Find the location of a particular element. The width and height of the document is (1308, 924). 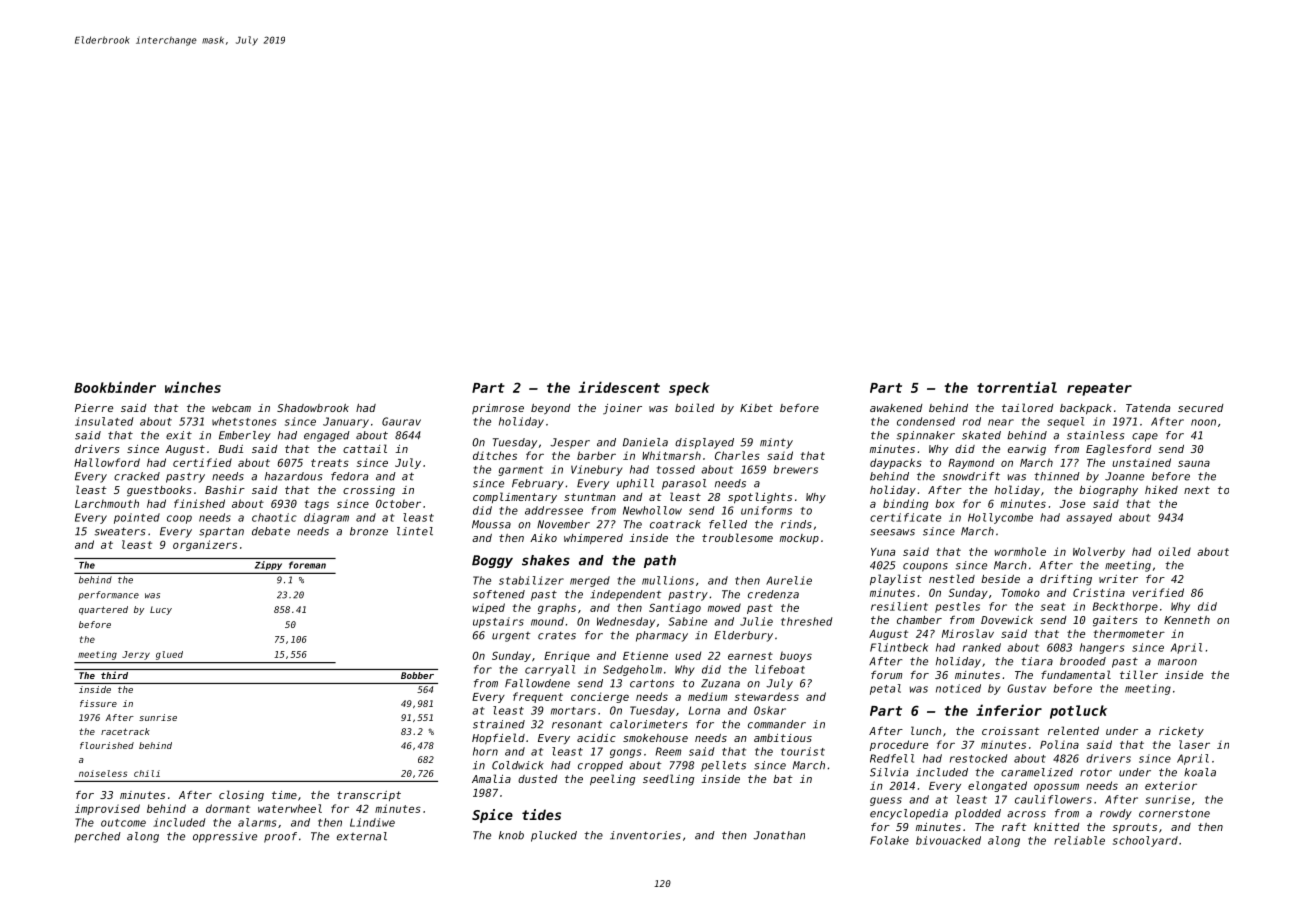

upstairs is located at coordinates (498, 622).
